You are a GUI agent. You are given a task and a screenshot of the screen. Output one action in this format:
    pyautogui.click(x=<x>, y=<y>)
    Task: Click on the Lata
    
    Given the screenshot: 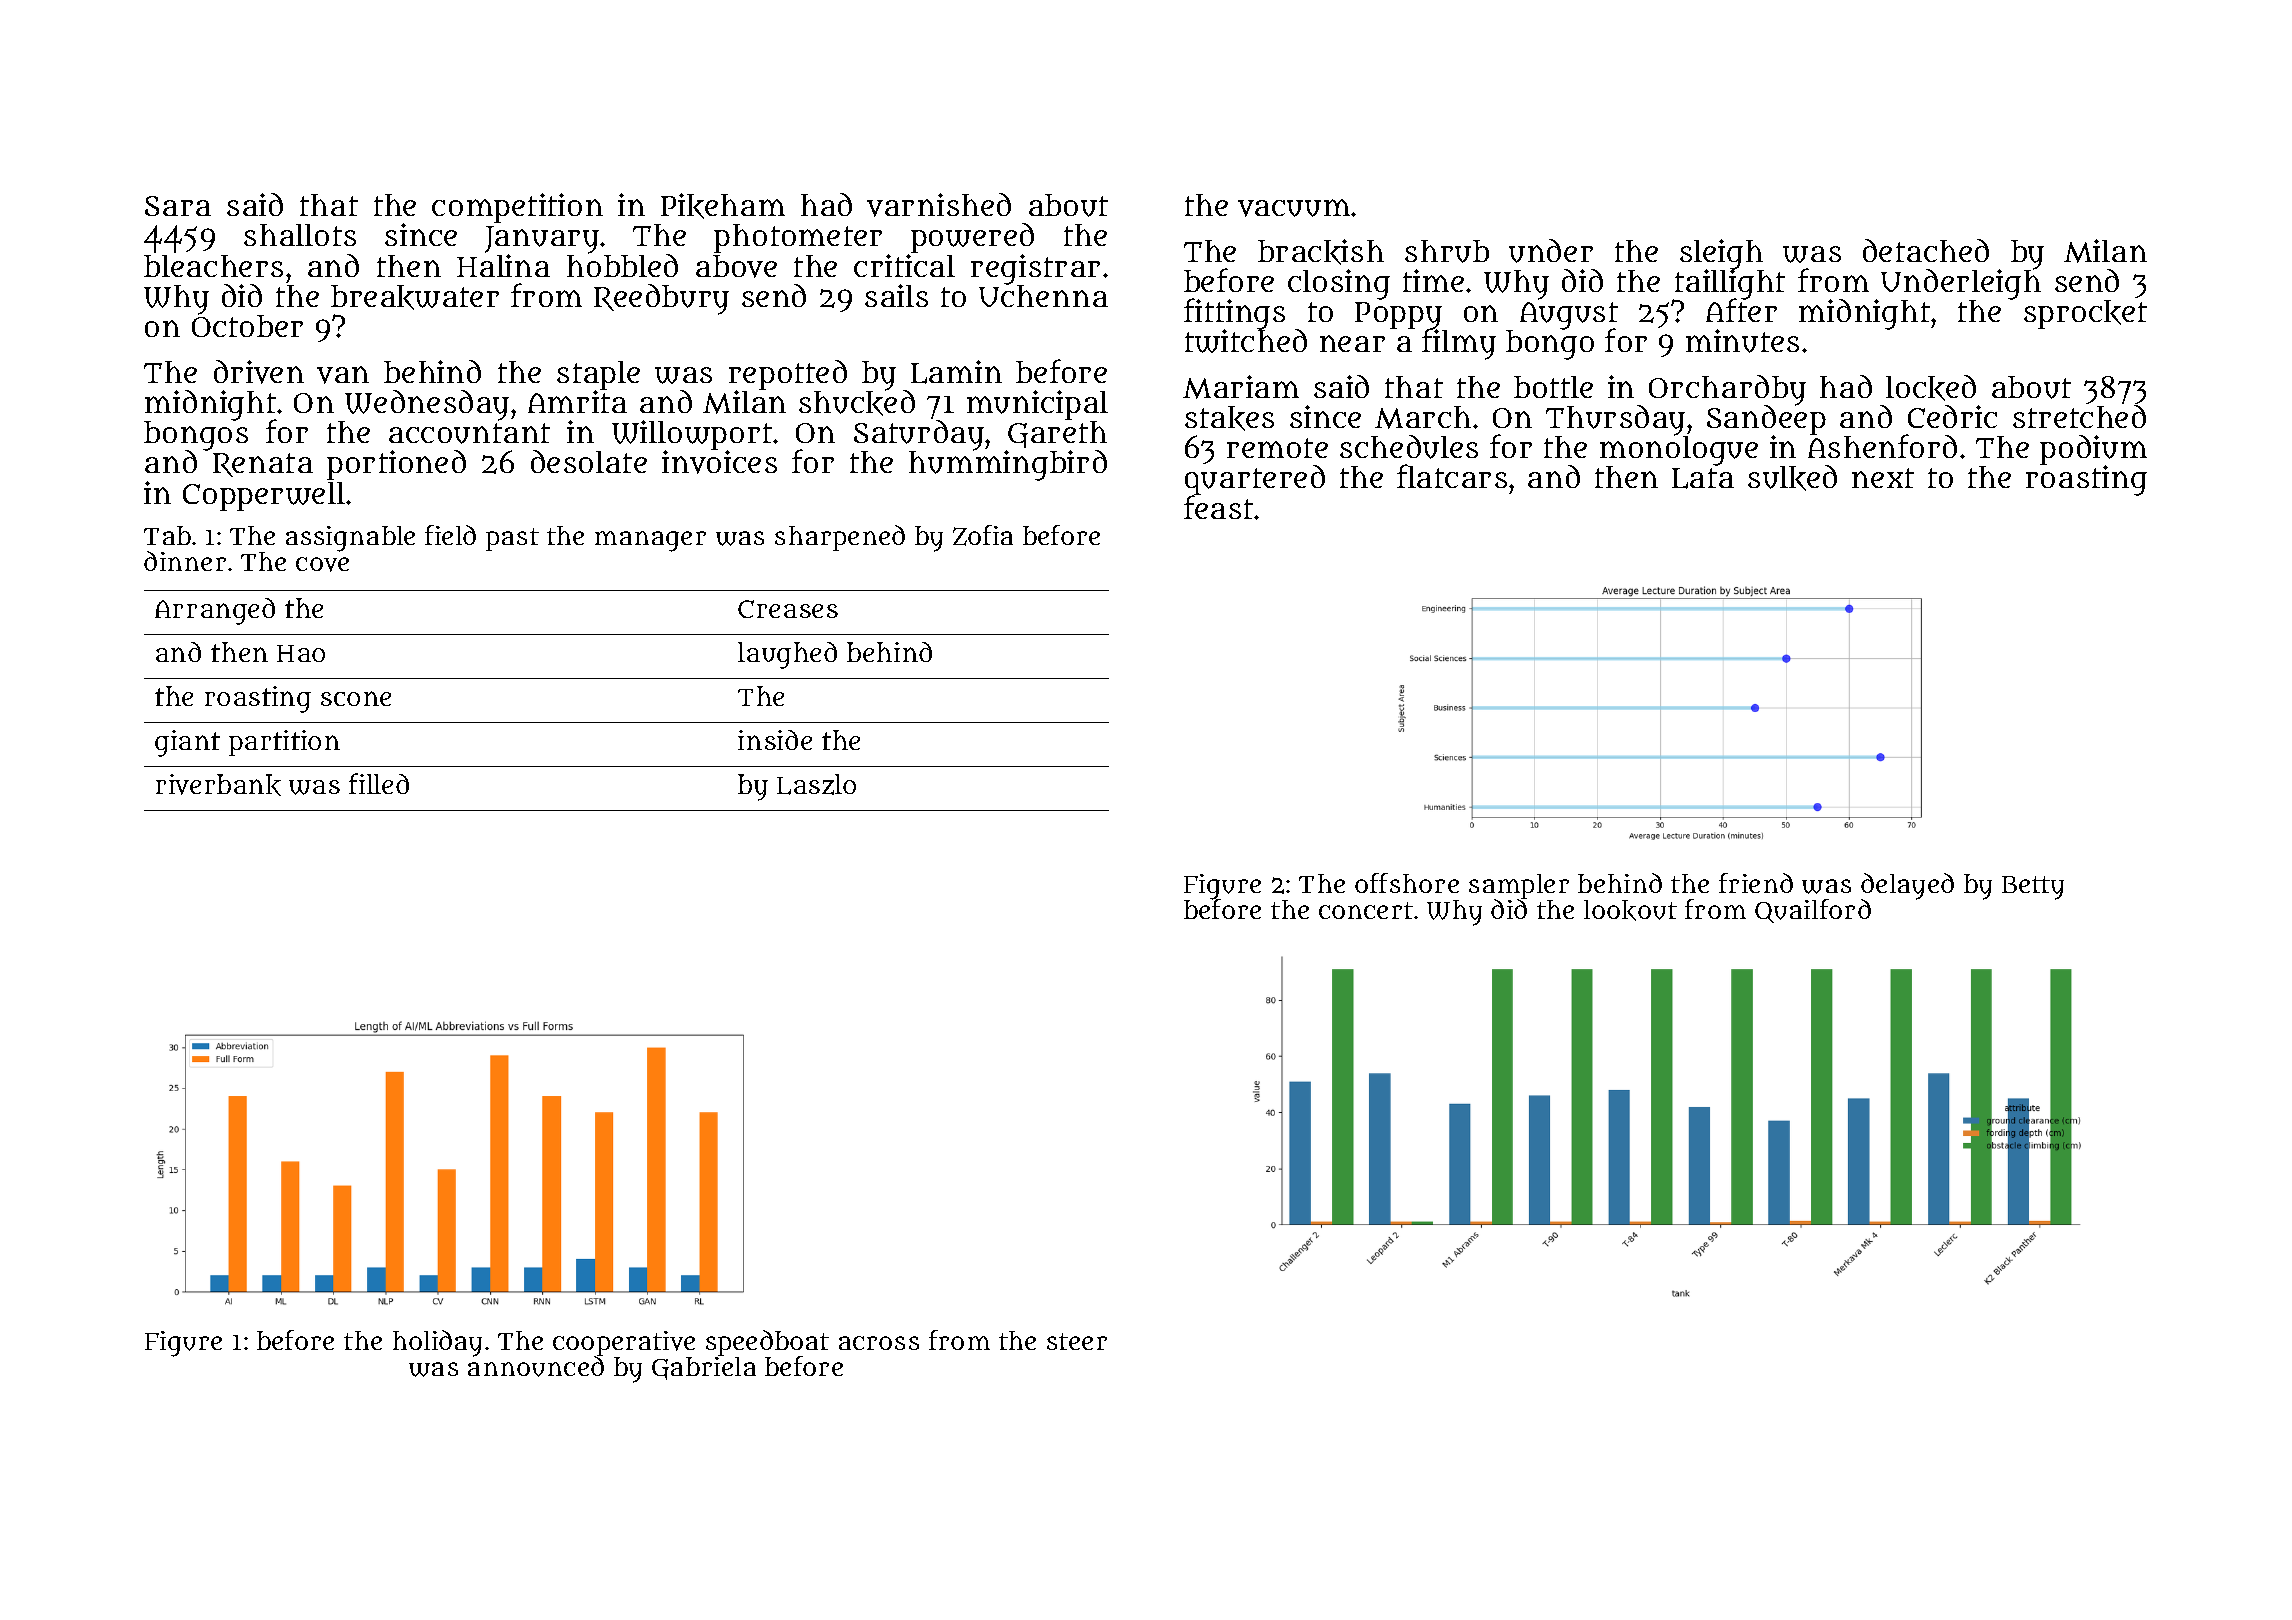 What is the action you would take?
    pyautogui.click(x=1703, y=478)
